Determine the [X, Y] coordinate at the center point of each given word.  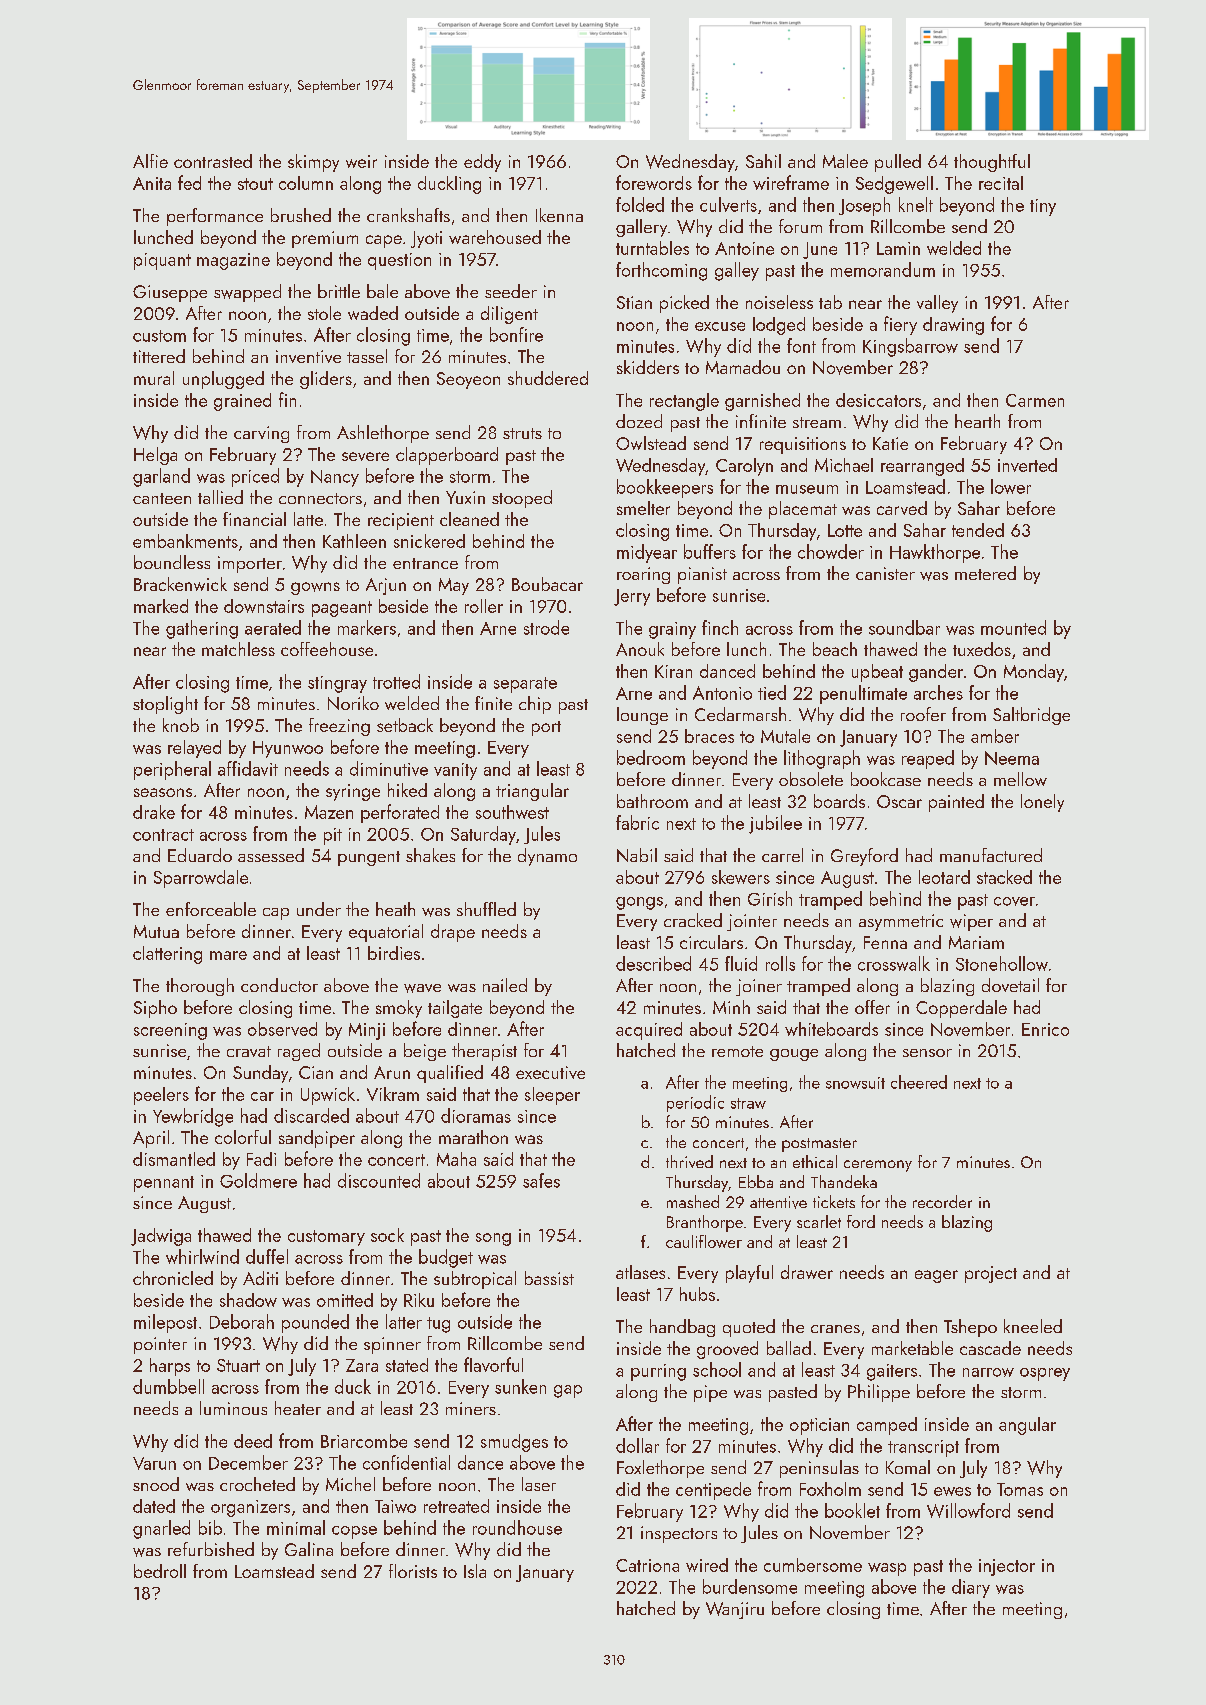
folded [640, 204]
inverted [1027, 465]
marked [161, 606]
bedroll [160, 1571]
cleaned [469, 519]
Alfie [150, 161]
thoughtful [992, 163]
